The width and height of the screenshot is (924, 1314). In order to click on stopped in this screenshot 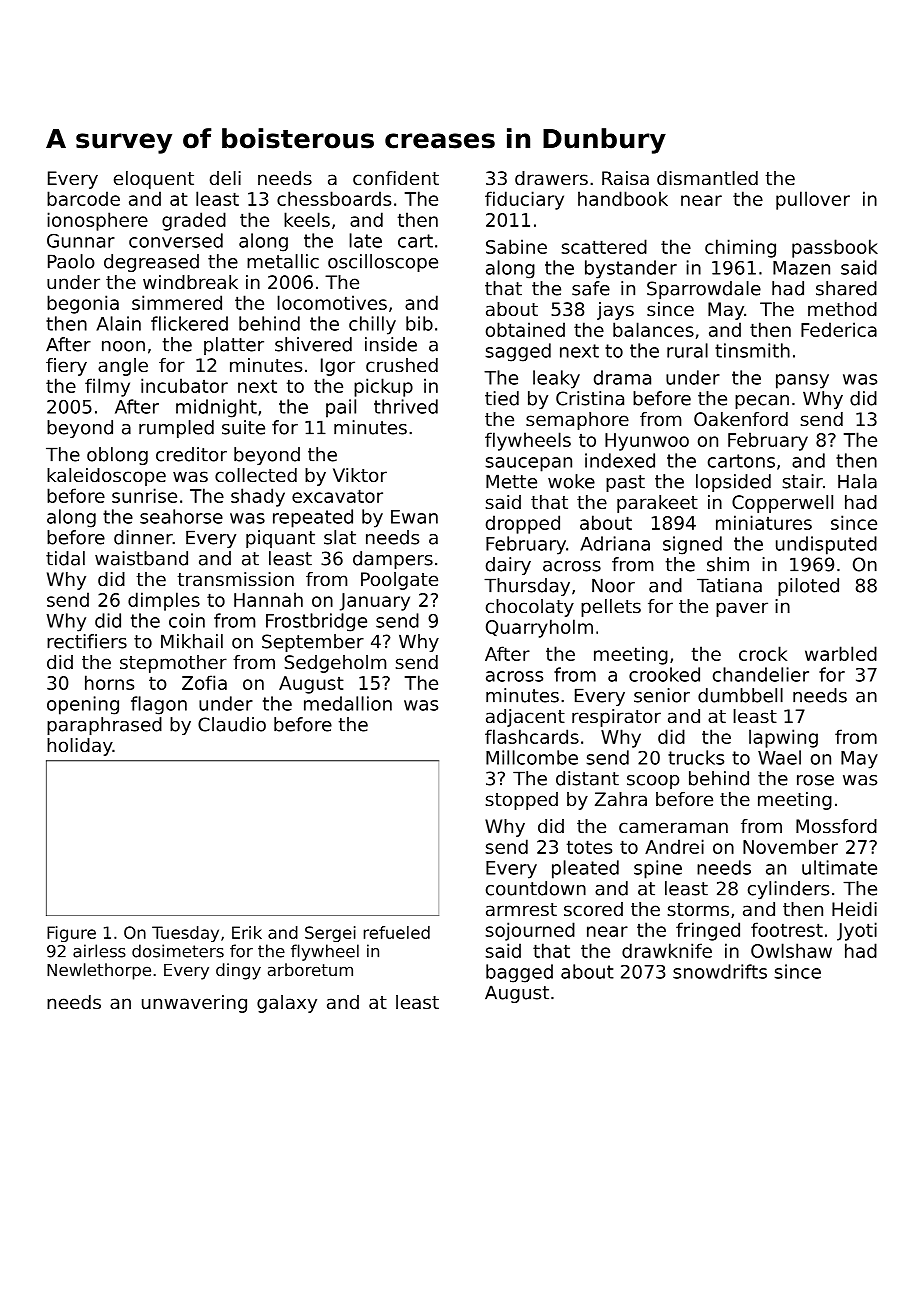, I will do `click(522, 801)`.
